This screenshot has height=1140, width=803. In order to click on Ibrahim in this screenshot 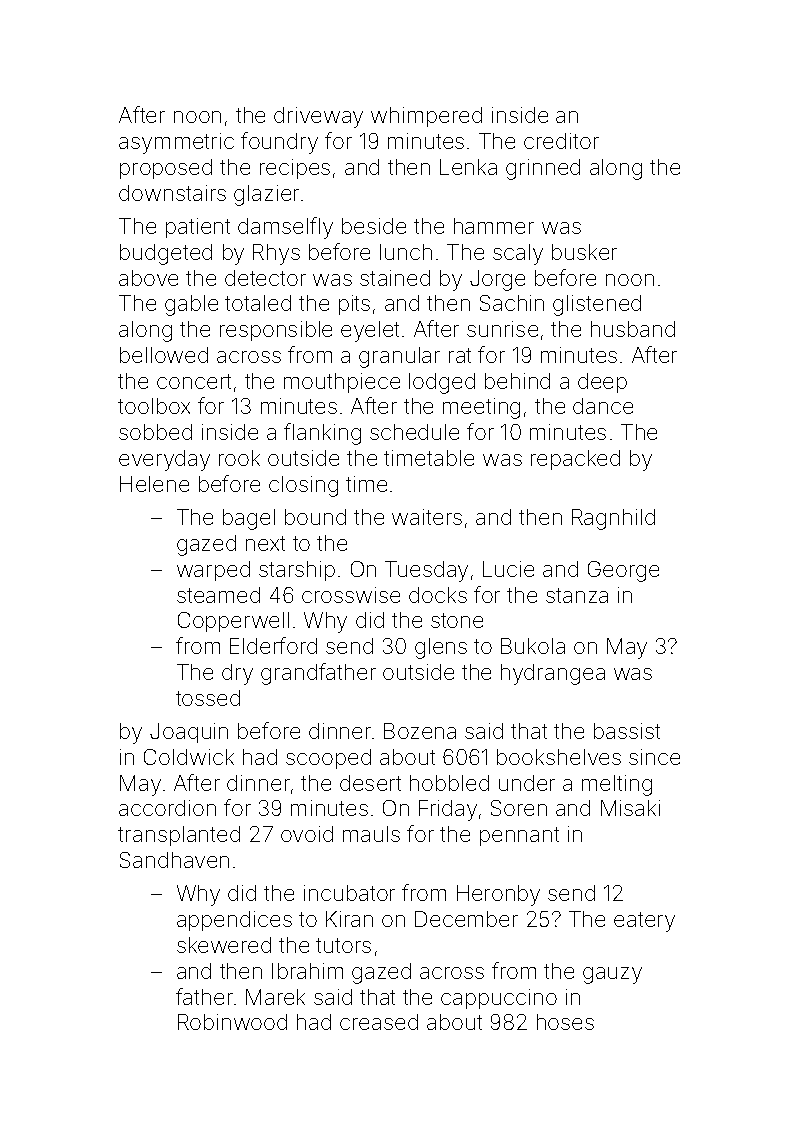, I will do `click(307, 971)`.
